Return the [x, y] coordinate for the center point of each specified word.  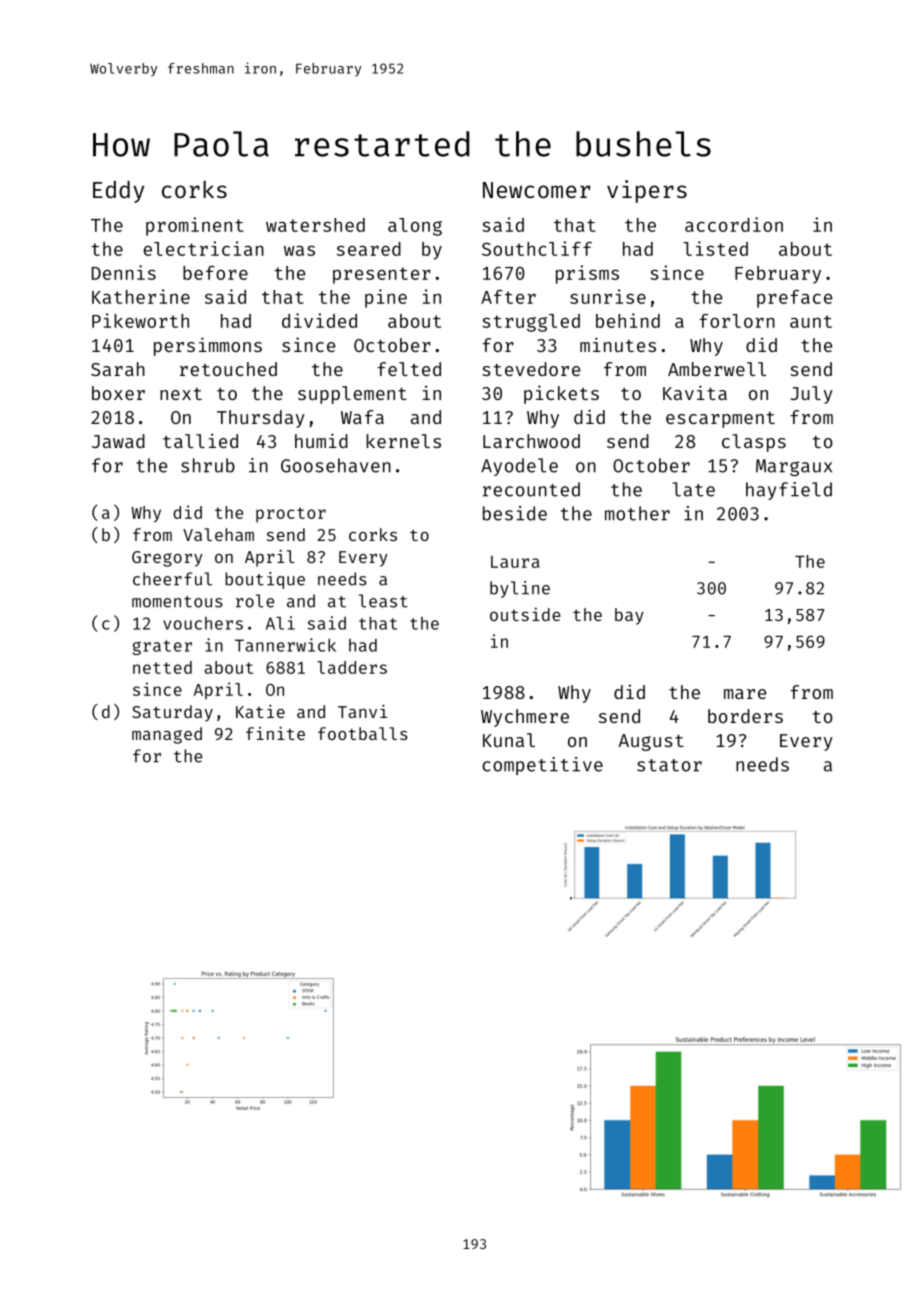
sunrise [608, 296]
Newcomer [536, 190]
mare [745, 694]
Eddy [118, 192]
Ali [280, 623]
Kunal [509, 740]
